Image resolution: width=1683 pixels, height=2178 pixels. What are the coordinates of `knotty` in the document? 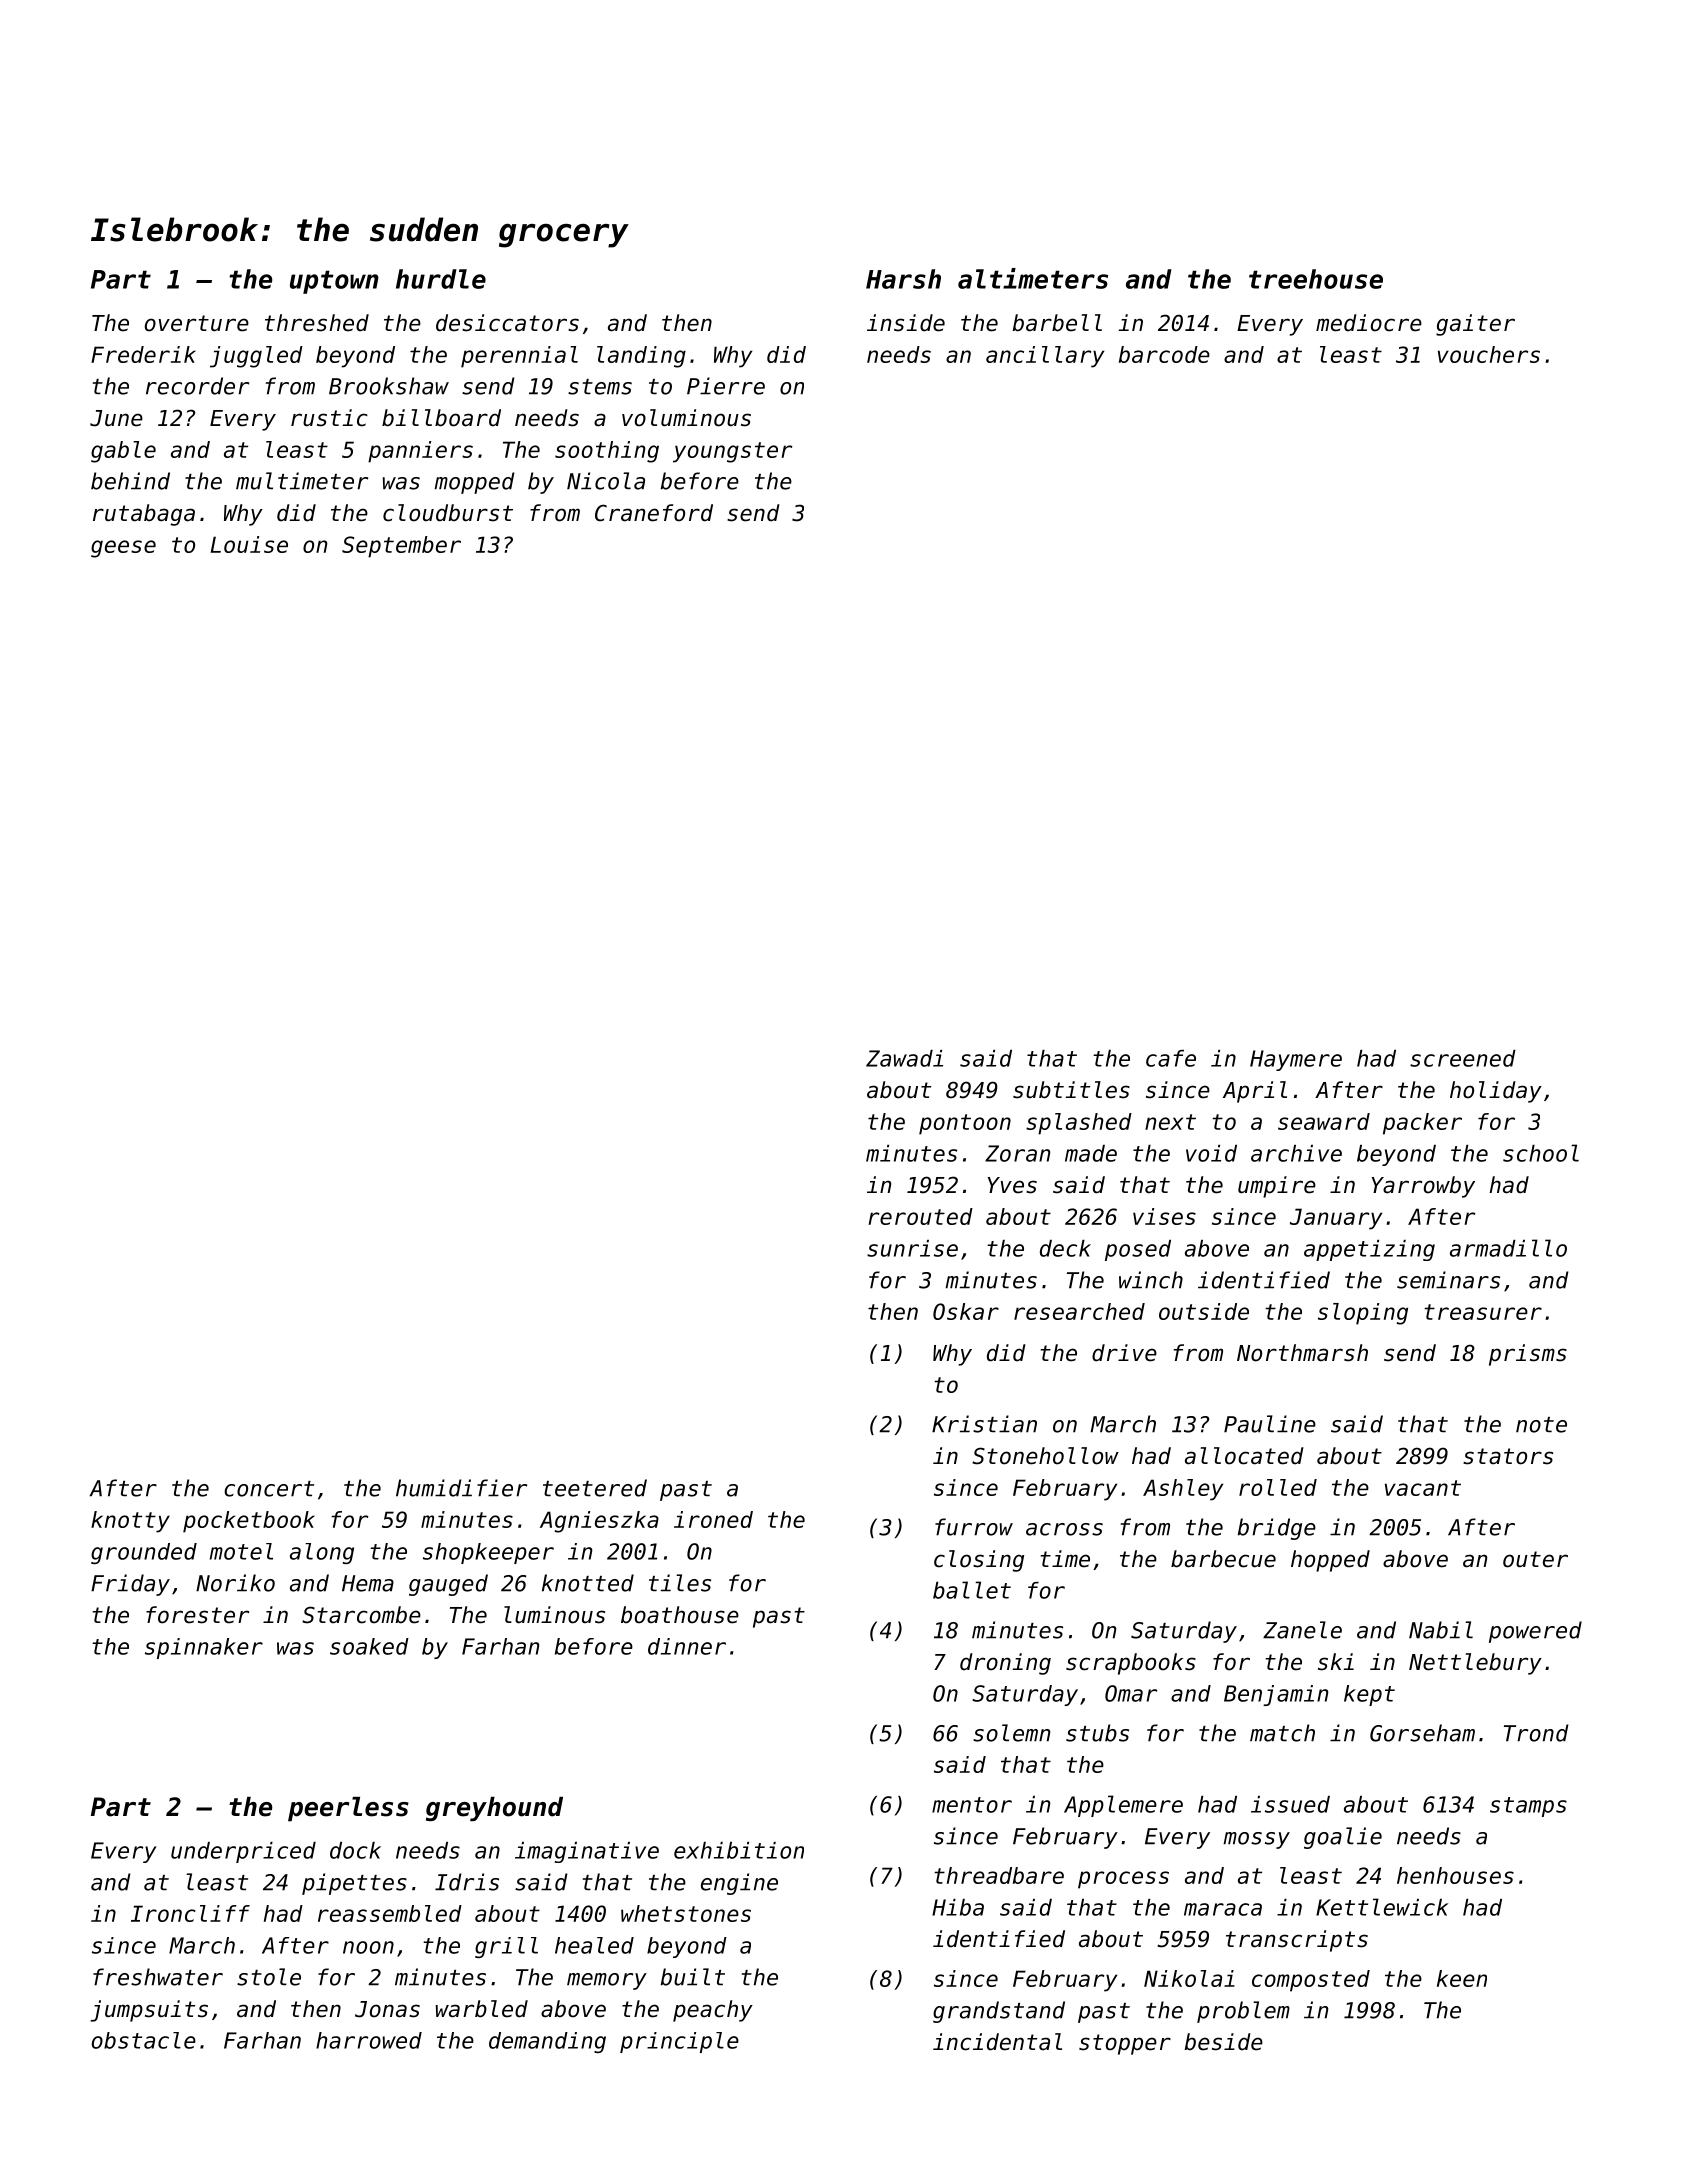 It's located at (130, 1522).
